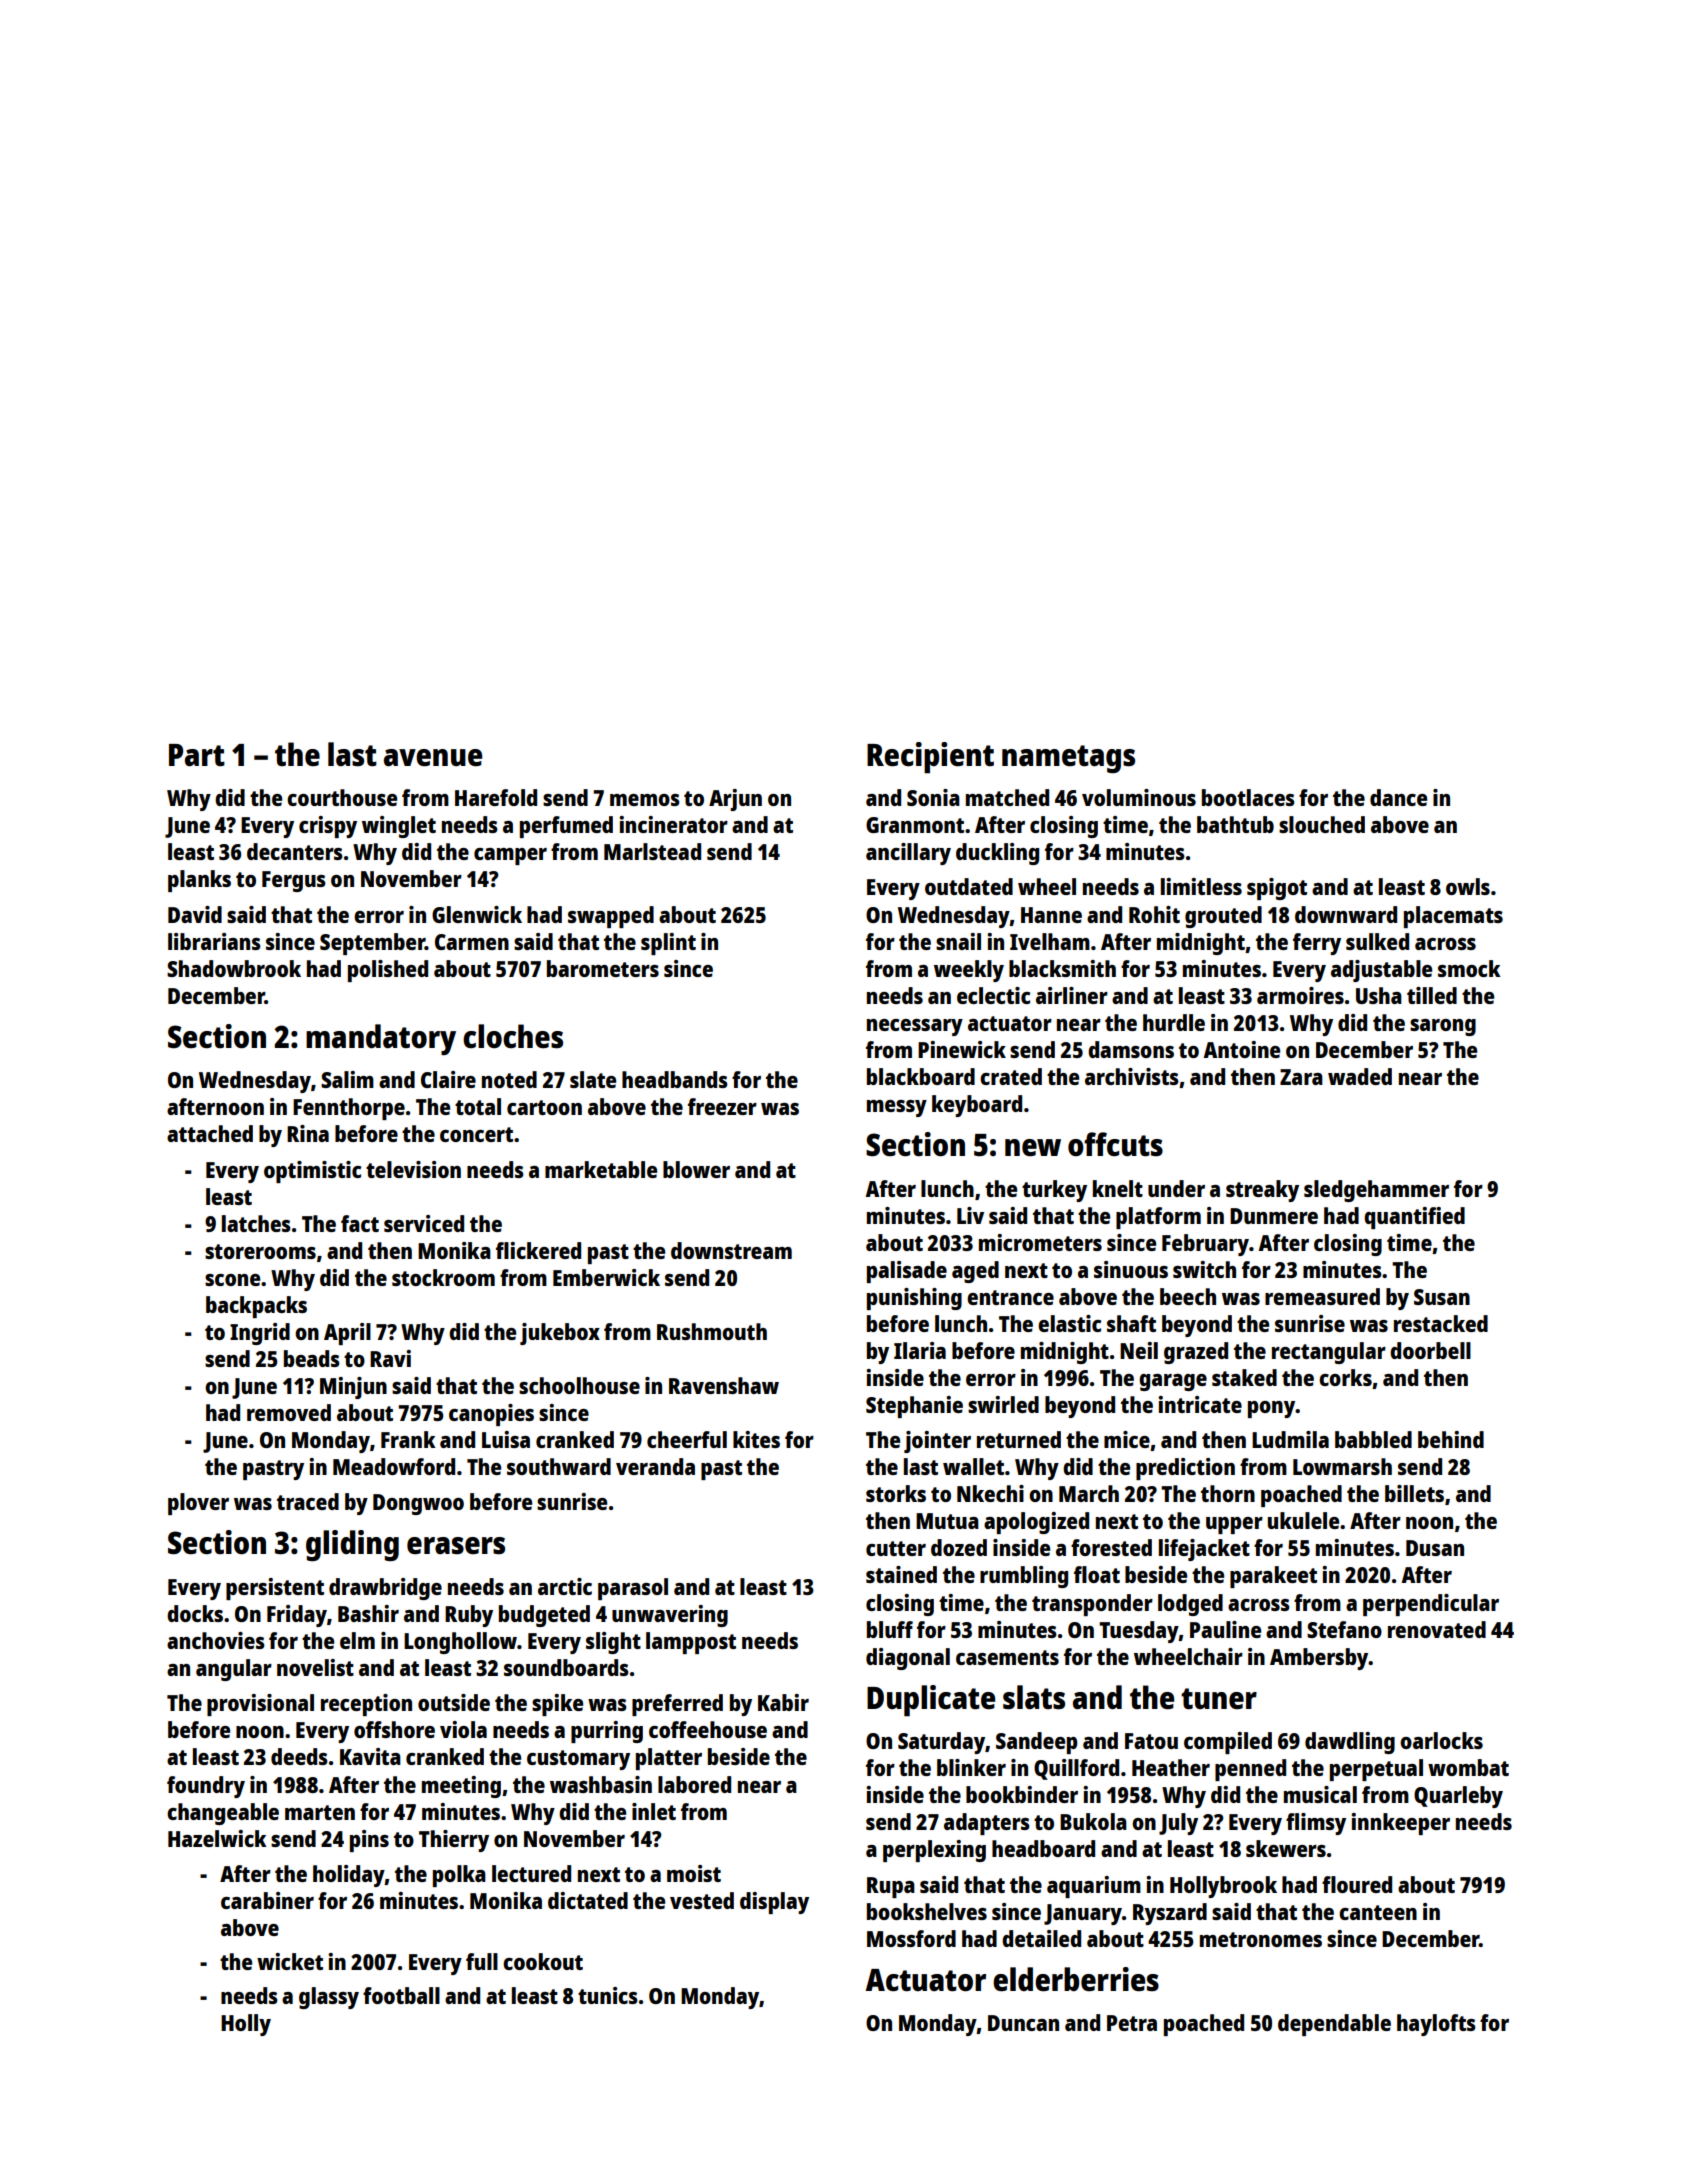 Image resolution: width=1683 pixels, height=2178 pixels. Describe the element at coordinates (388, 971) in the screenshot. I see `polished` at that location.
